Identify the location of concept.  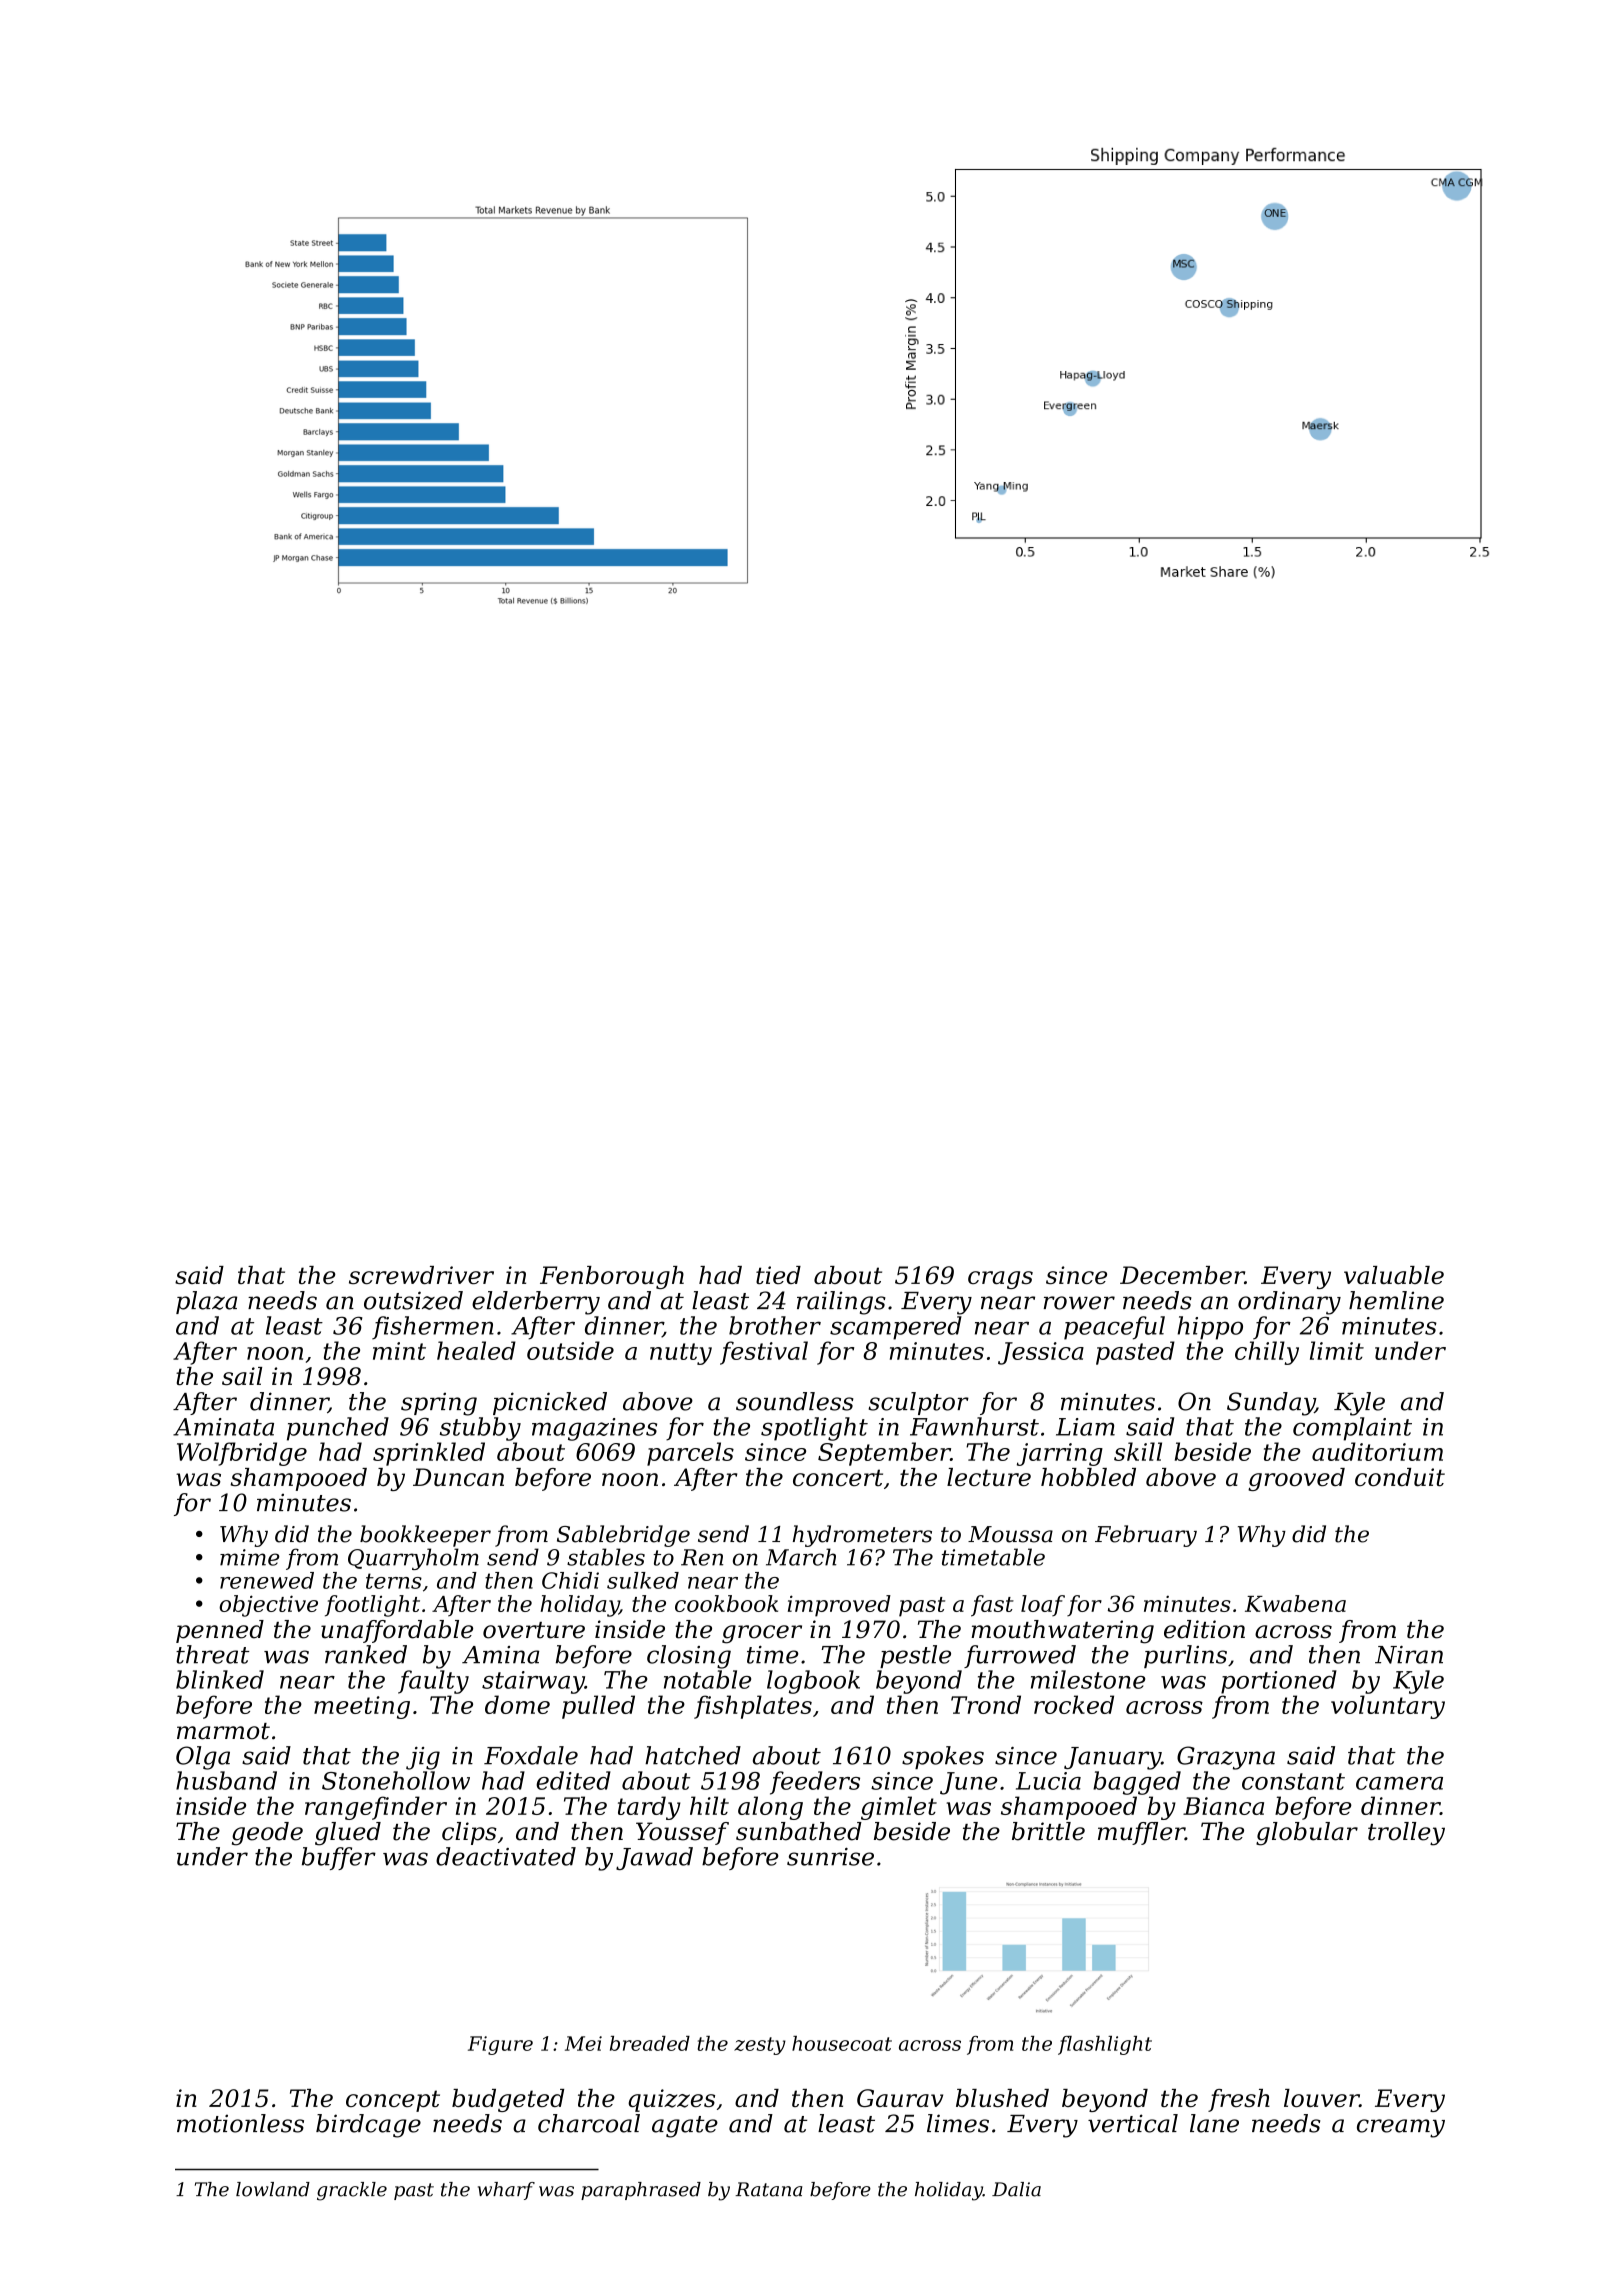
(393, 2101).
